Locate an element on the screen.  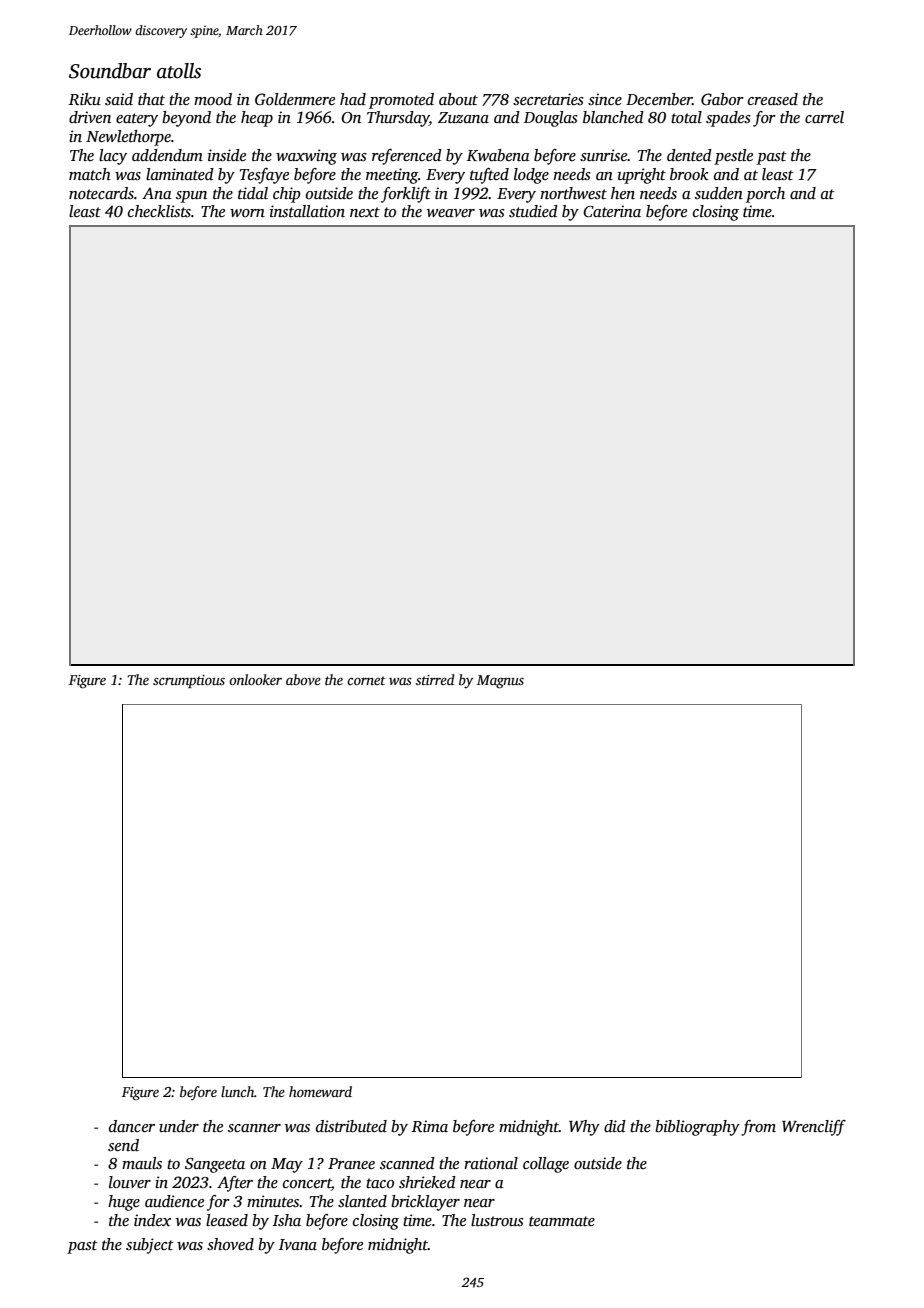
scanned is located at coordinates (407, 1163).
